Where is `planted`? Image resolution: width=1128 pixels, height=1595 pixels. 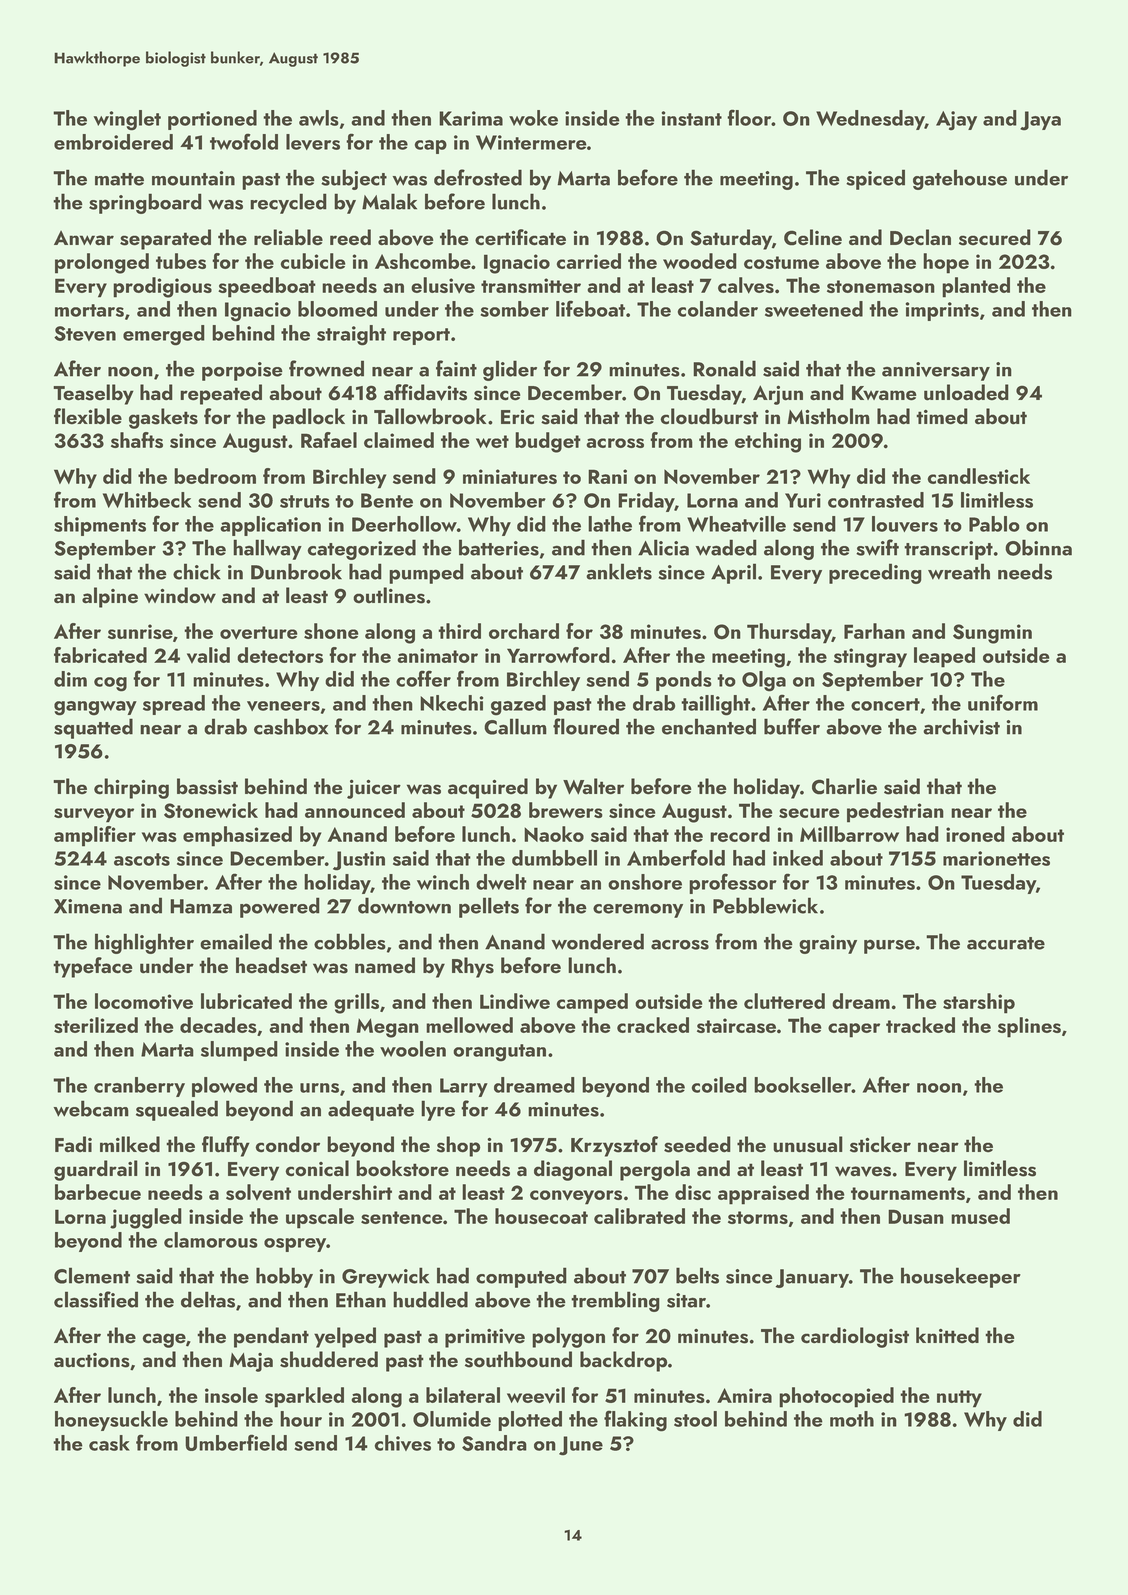 planted is located at coordinates (976, 287).
